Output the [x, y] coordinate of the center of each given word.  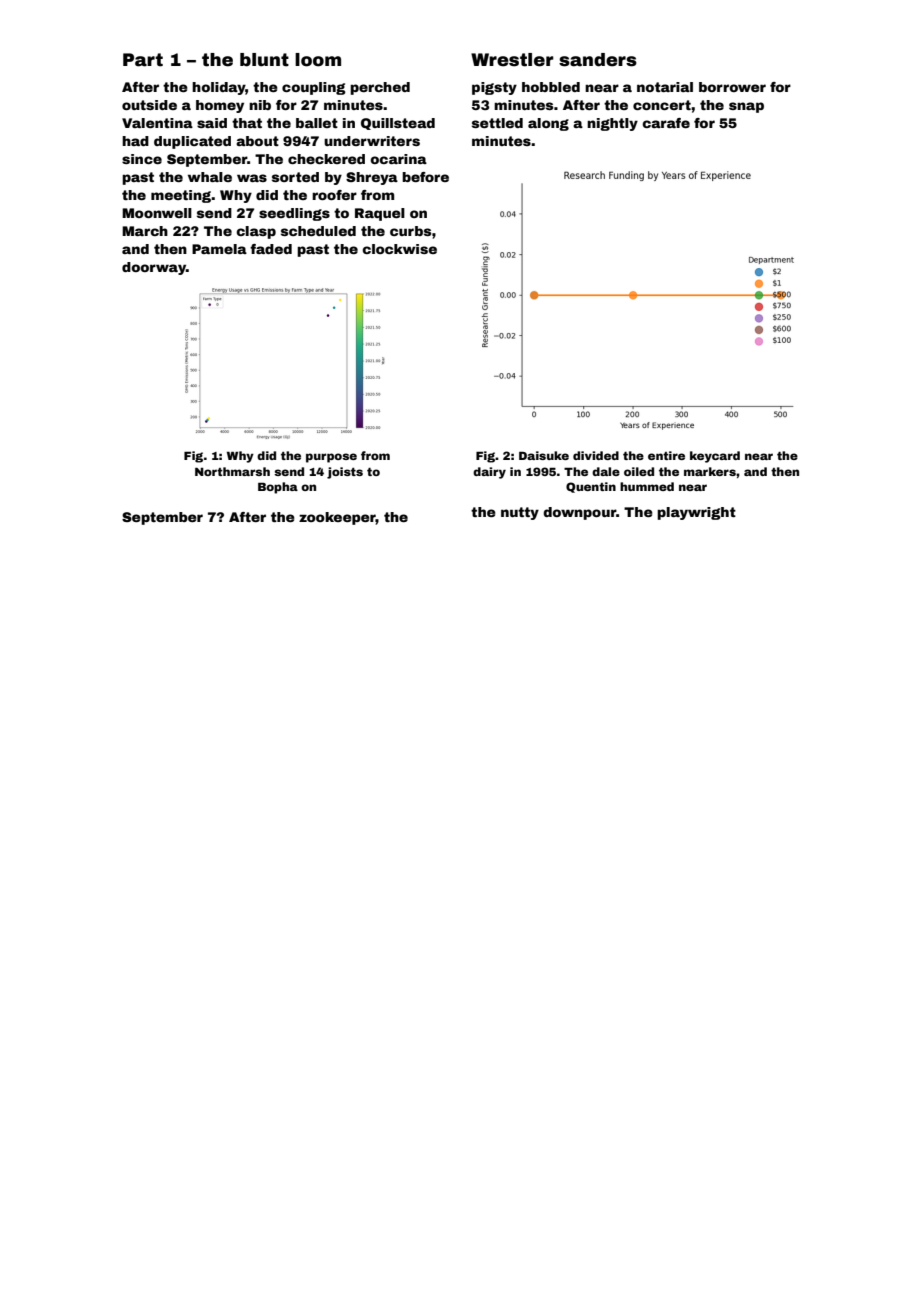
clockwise [399, 249]
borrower [732, 87]
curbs [410, 231]
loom [318, 60]
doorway [154, 268]
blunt [264, 60]
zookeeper [337, 518]
